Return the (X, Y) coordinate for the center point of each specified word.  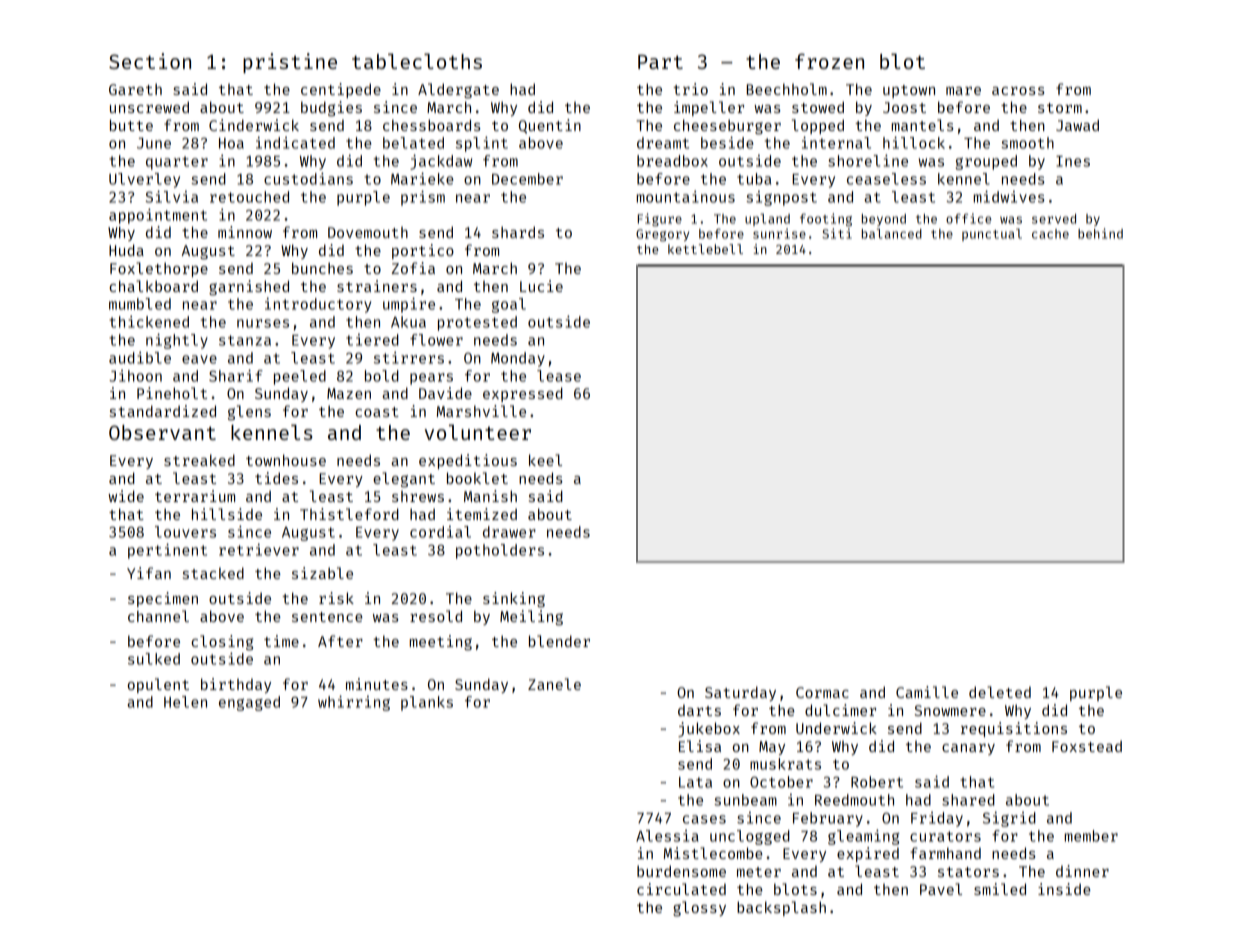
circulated (681, 889)
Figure (660, 220)
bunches (322, 268)
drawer (509, 532)
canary (968, 749)
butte (131, 125)
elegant (404, 480)
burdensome (681, 871)
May (772, 748)
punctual (992, 234)
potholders (500, 551)
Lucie (541, 286)
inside (1064, 889)
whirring (354, 703)
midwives (1009, 196)
